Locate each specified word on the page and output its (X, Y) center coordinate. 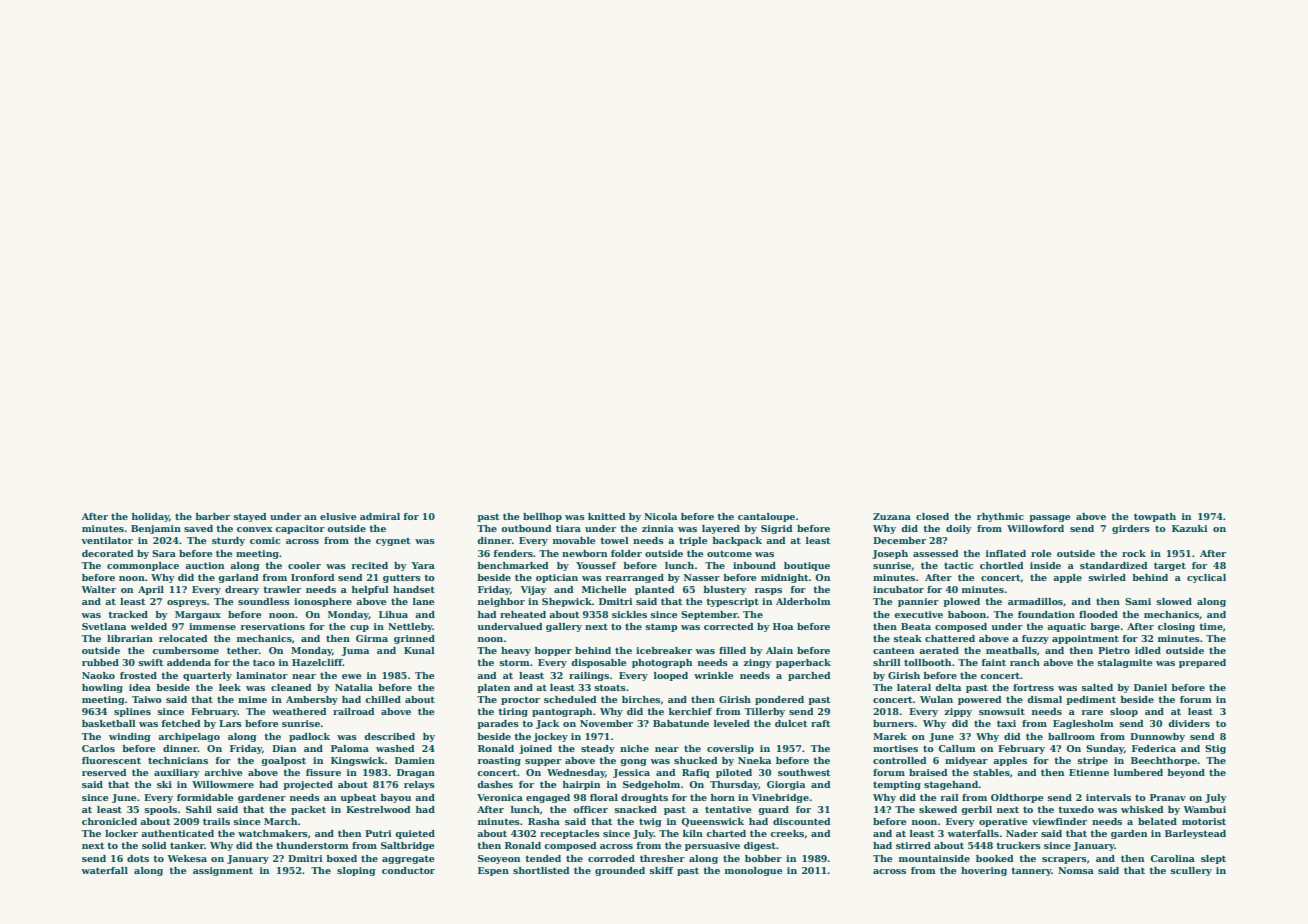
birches (641, 699)
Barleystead (1195, 834)
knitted (607, 516)
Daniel (1150, 687)
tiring (513, 712)
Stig (1215, 749)
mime (252, 699)
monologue (754, 871)
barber (213, 516)
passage (1050, 518)
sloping (356, 871)
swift (151, 662)
